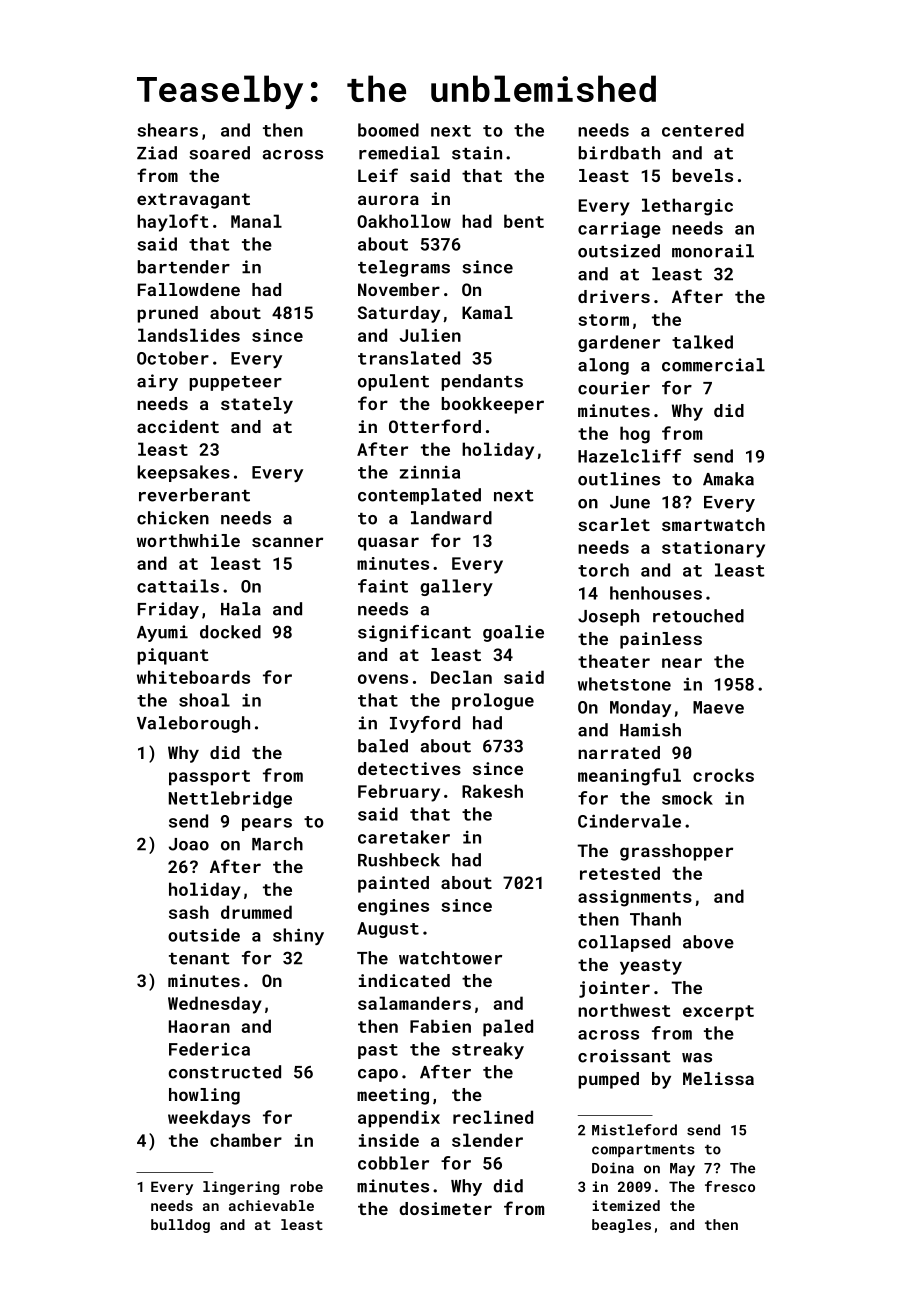 The width and height of the screenshot is (908, 1316). Describe the element at coordinates (634, 1130) in the screenshot. I see `Mistleford` at that location.
